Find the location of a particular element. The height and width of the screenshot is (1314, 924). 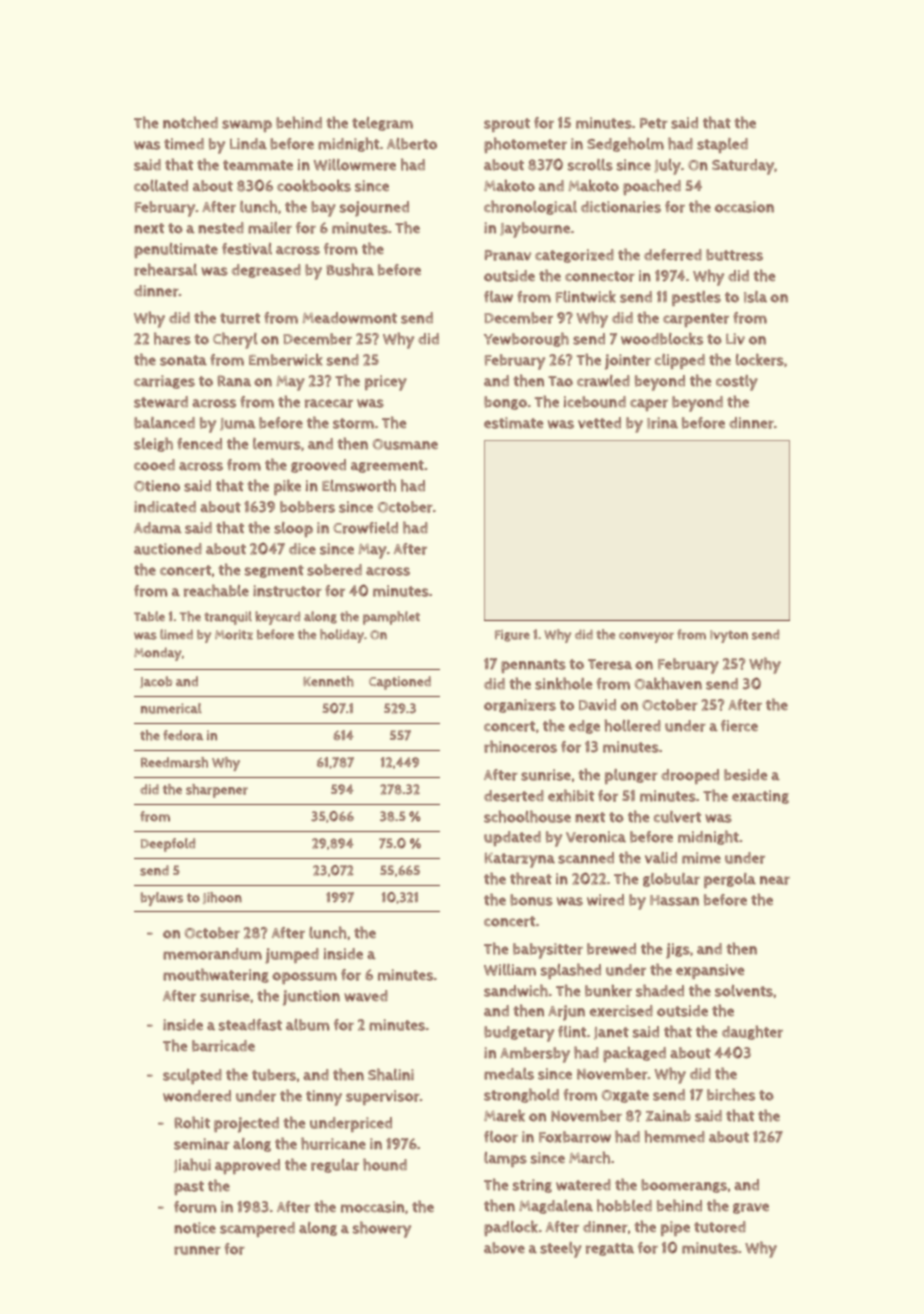

Jihoon is located at coordinates (222, 898).
